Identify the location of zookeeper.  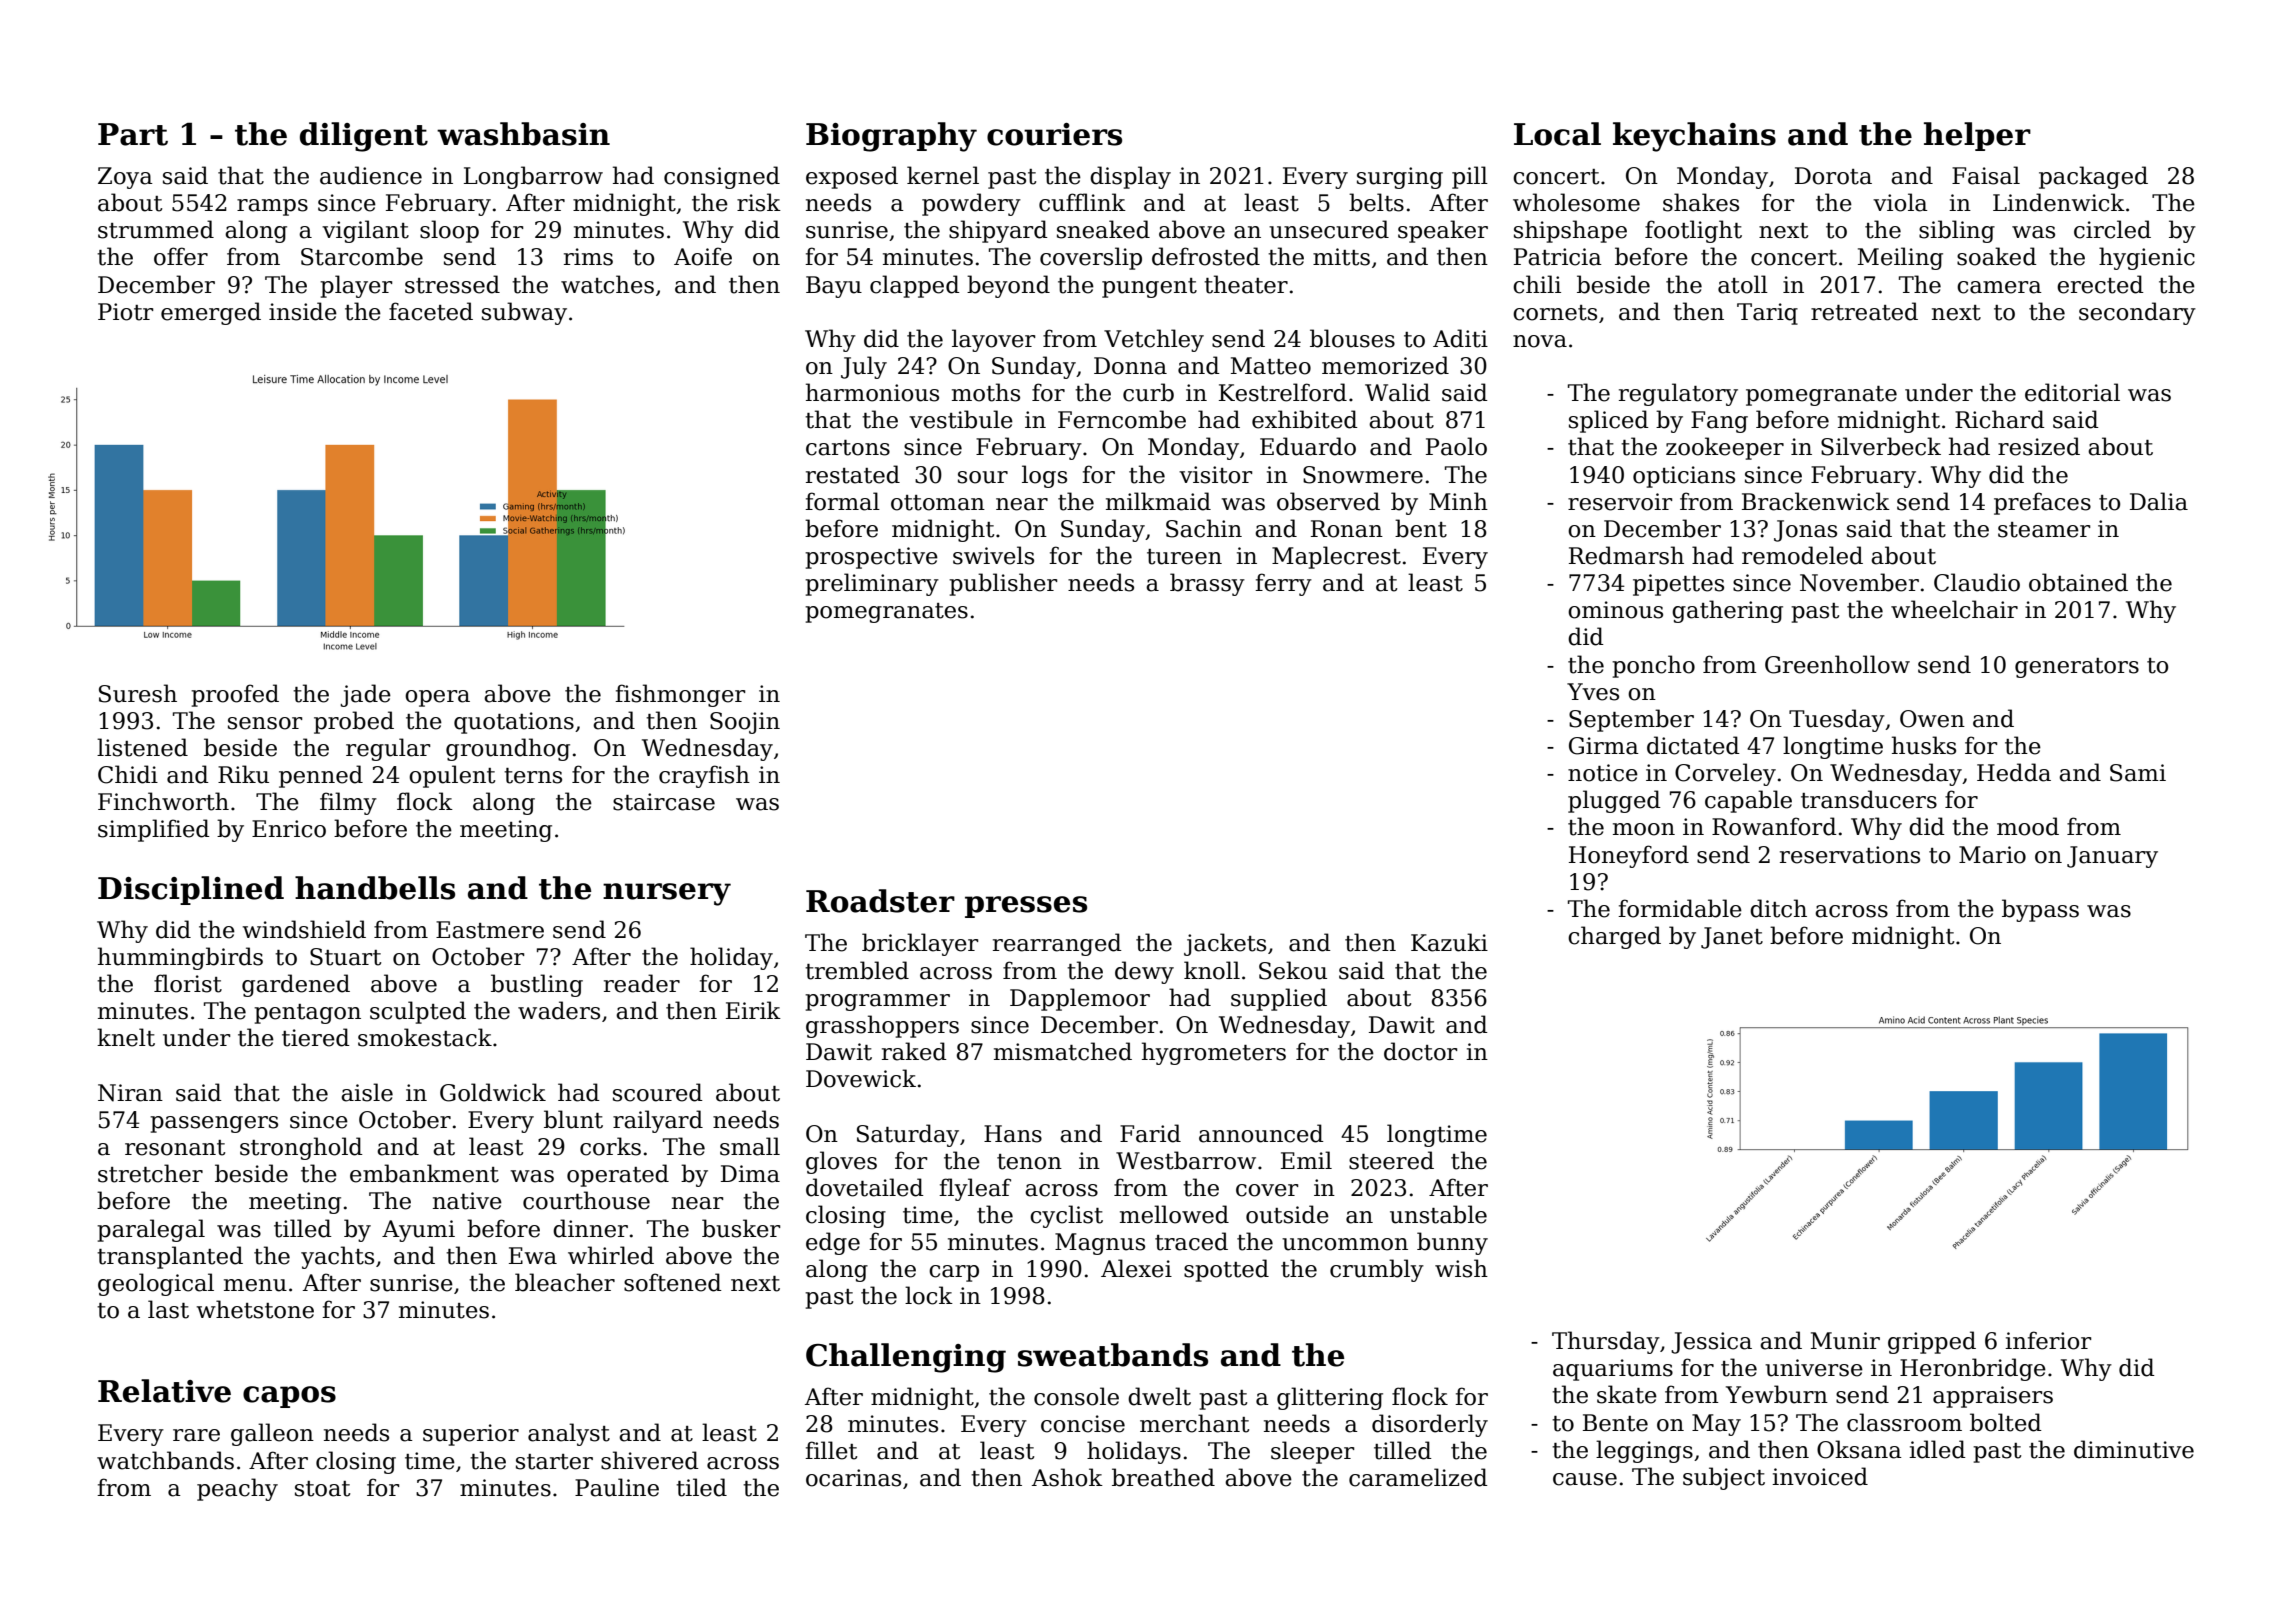
(1725, 448).
